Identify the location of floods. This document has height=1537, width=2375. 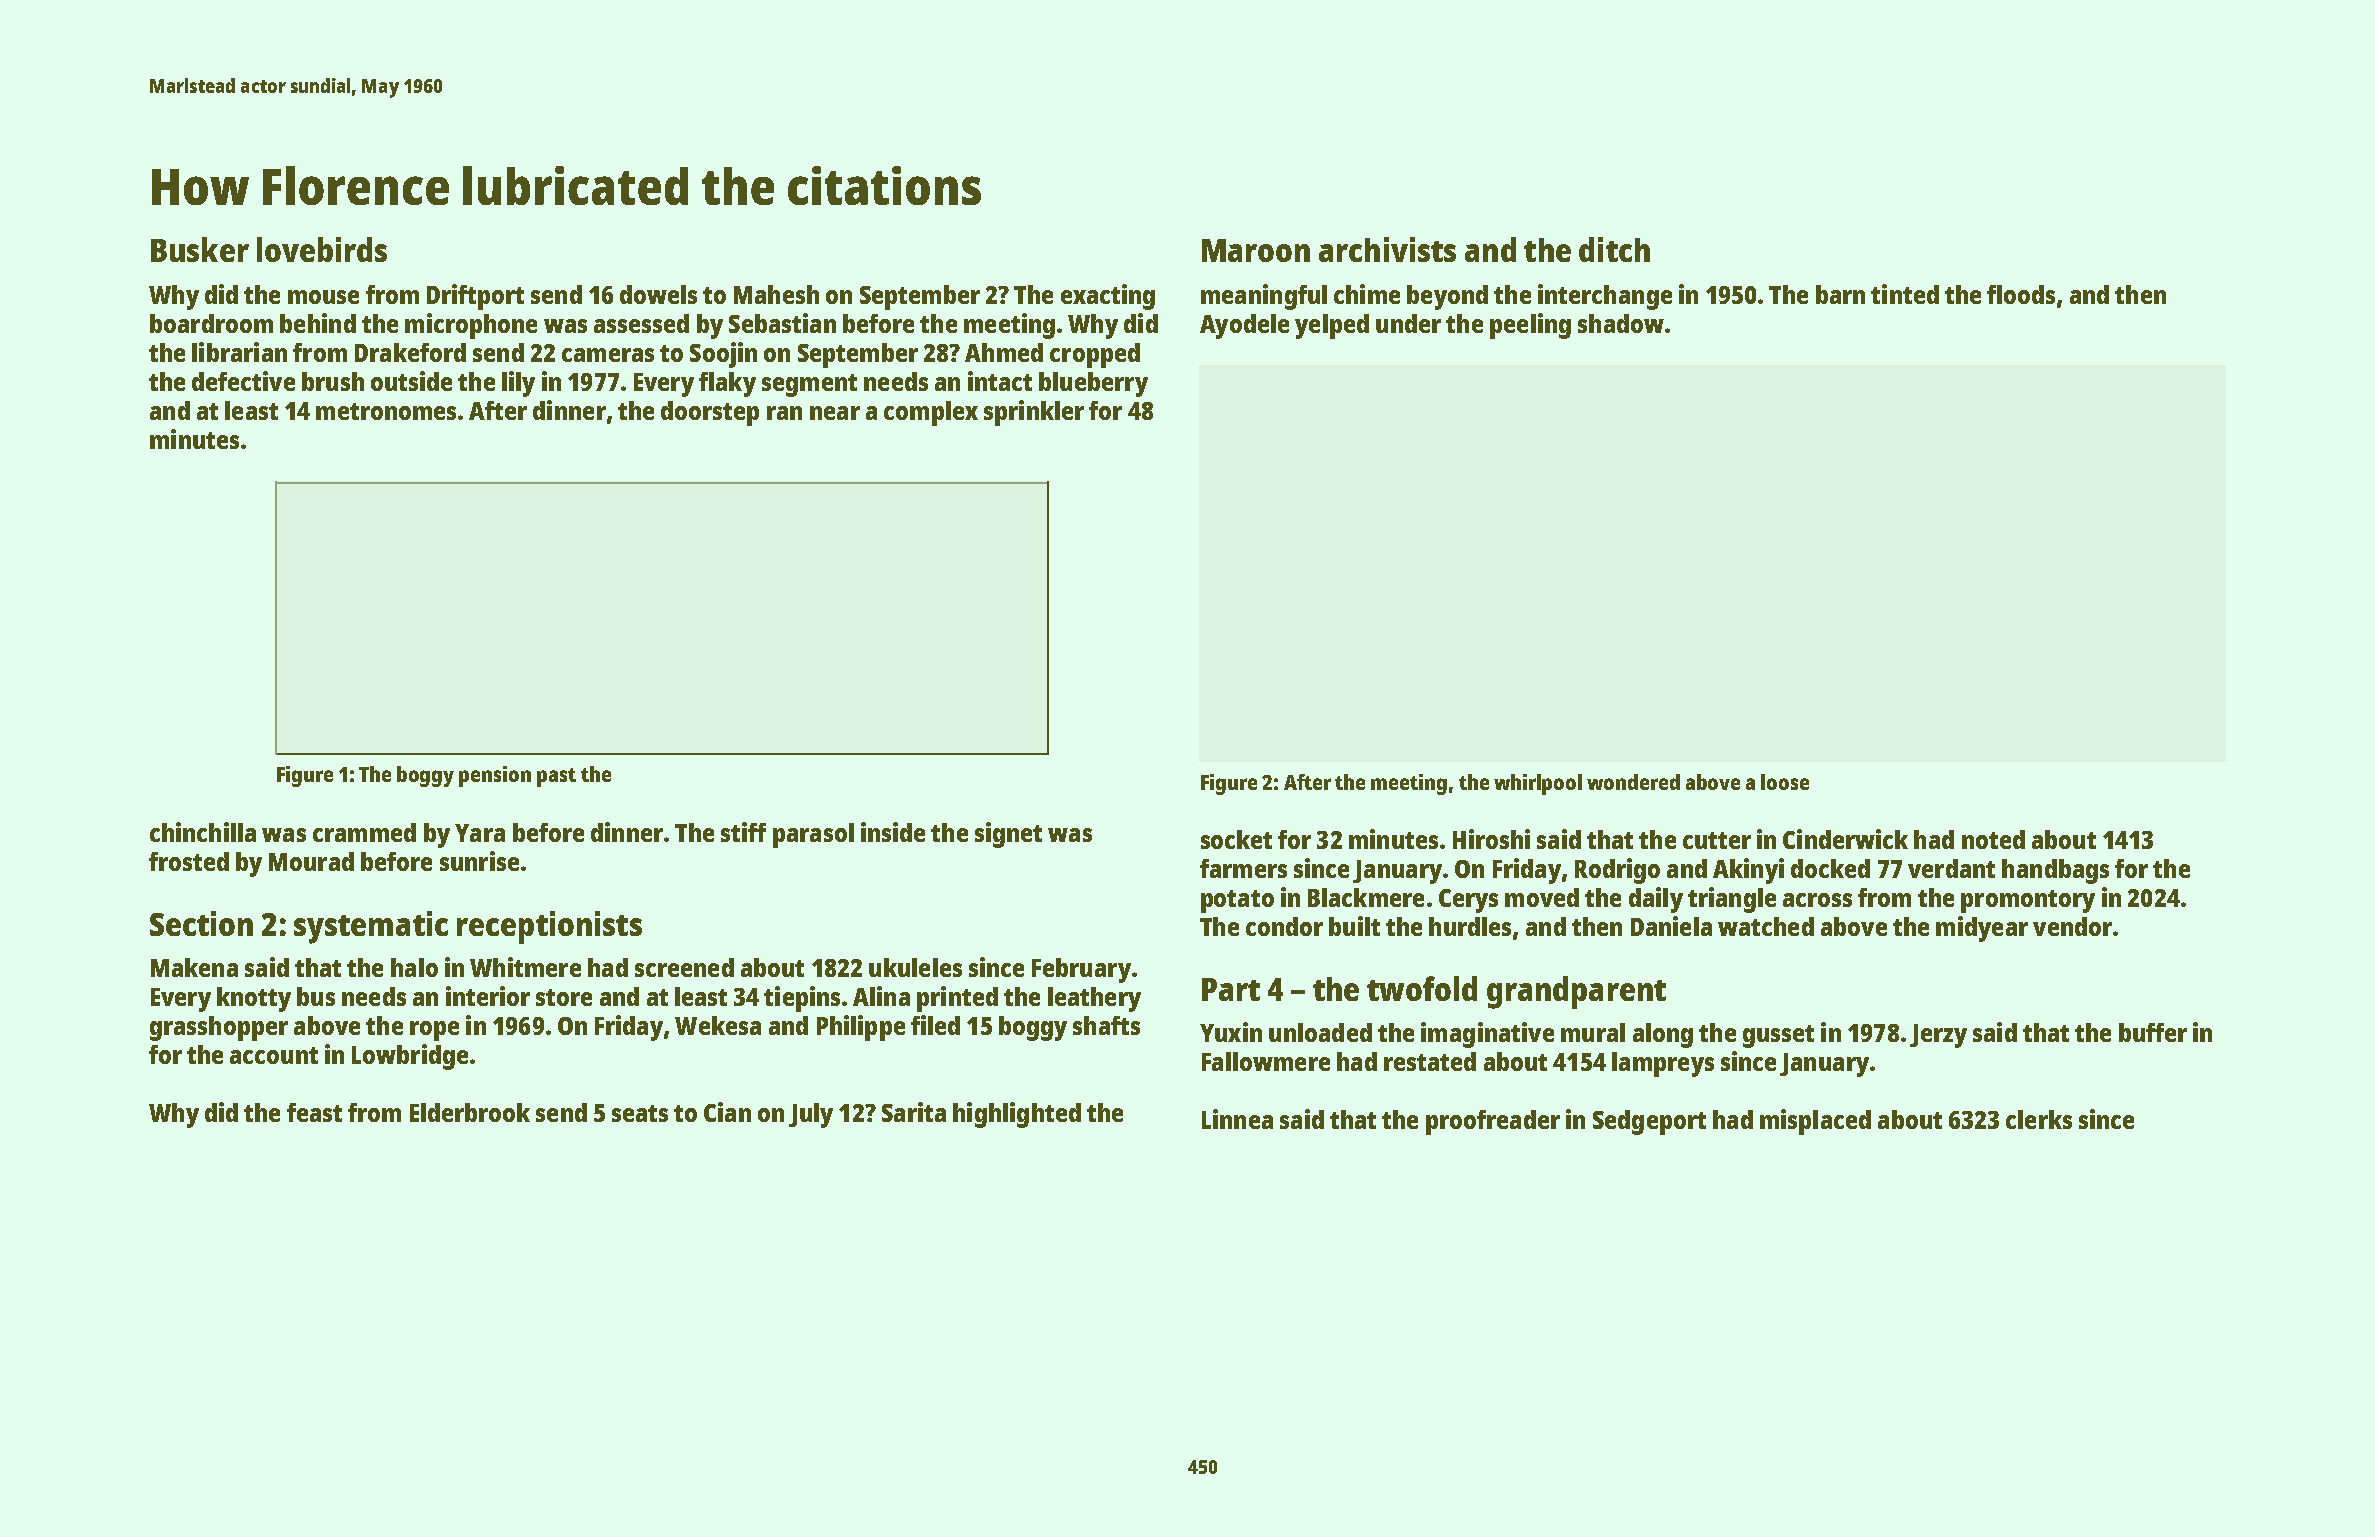
(2021, 294).
